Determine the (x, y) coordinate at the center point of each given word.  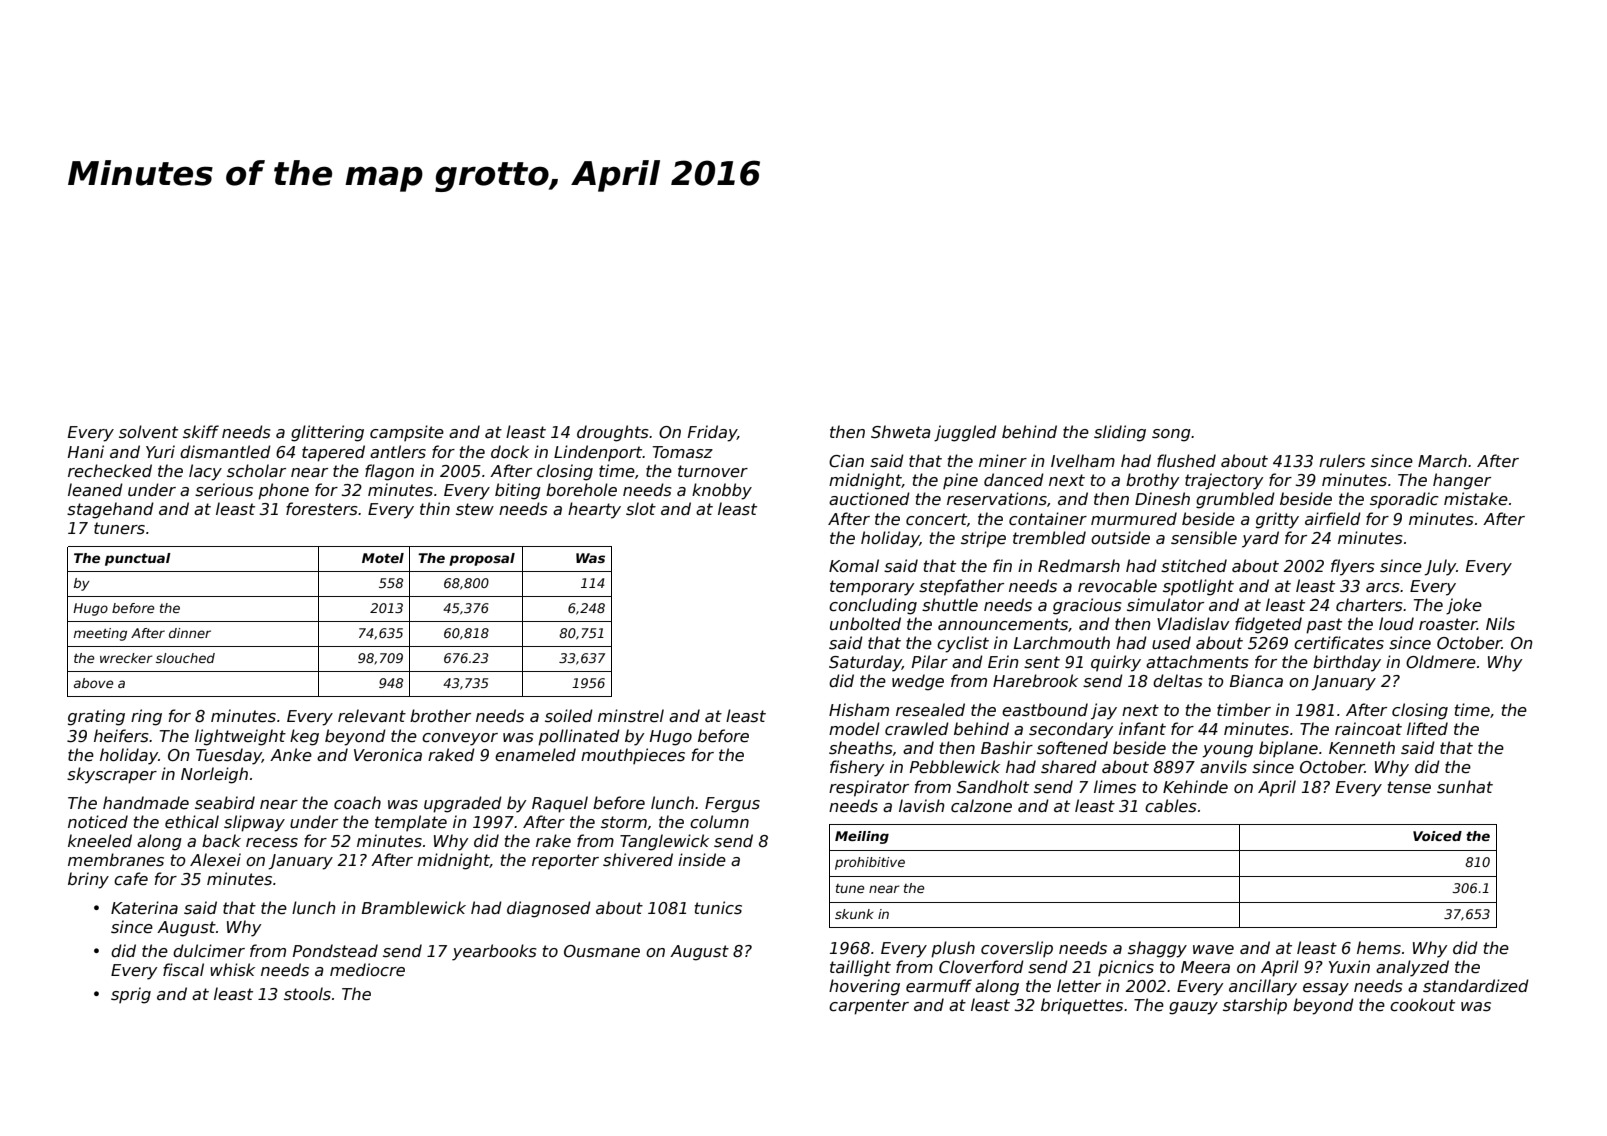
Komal (854, 565)
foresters (322, 509)
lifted (1427, 728)
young (1227, 751)
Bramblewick (414, 908)
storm (624, 822)
